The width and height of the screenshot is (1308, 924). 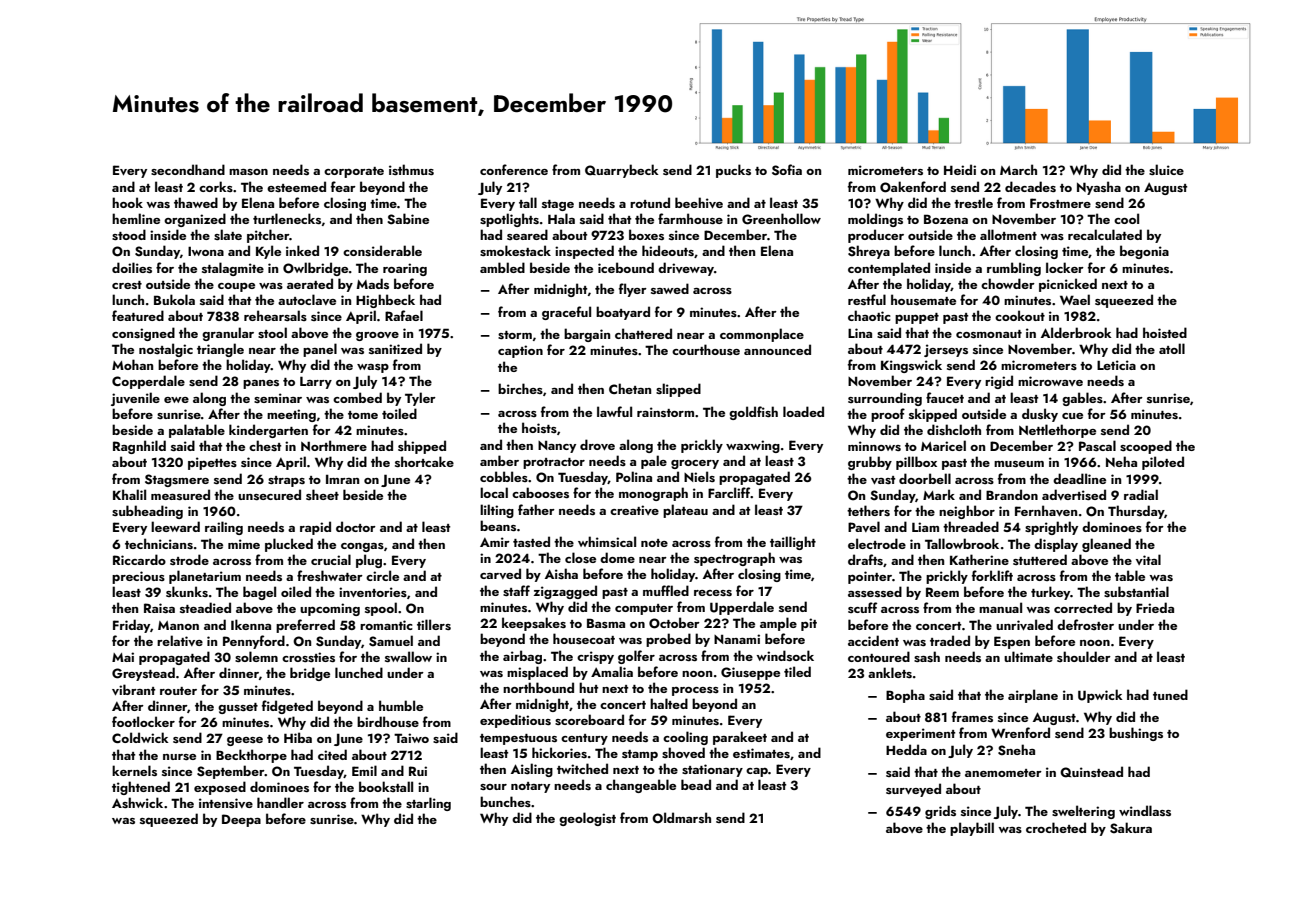 I want to click on Deepa, so click(x=241, y=820).
